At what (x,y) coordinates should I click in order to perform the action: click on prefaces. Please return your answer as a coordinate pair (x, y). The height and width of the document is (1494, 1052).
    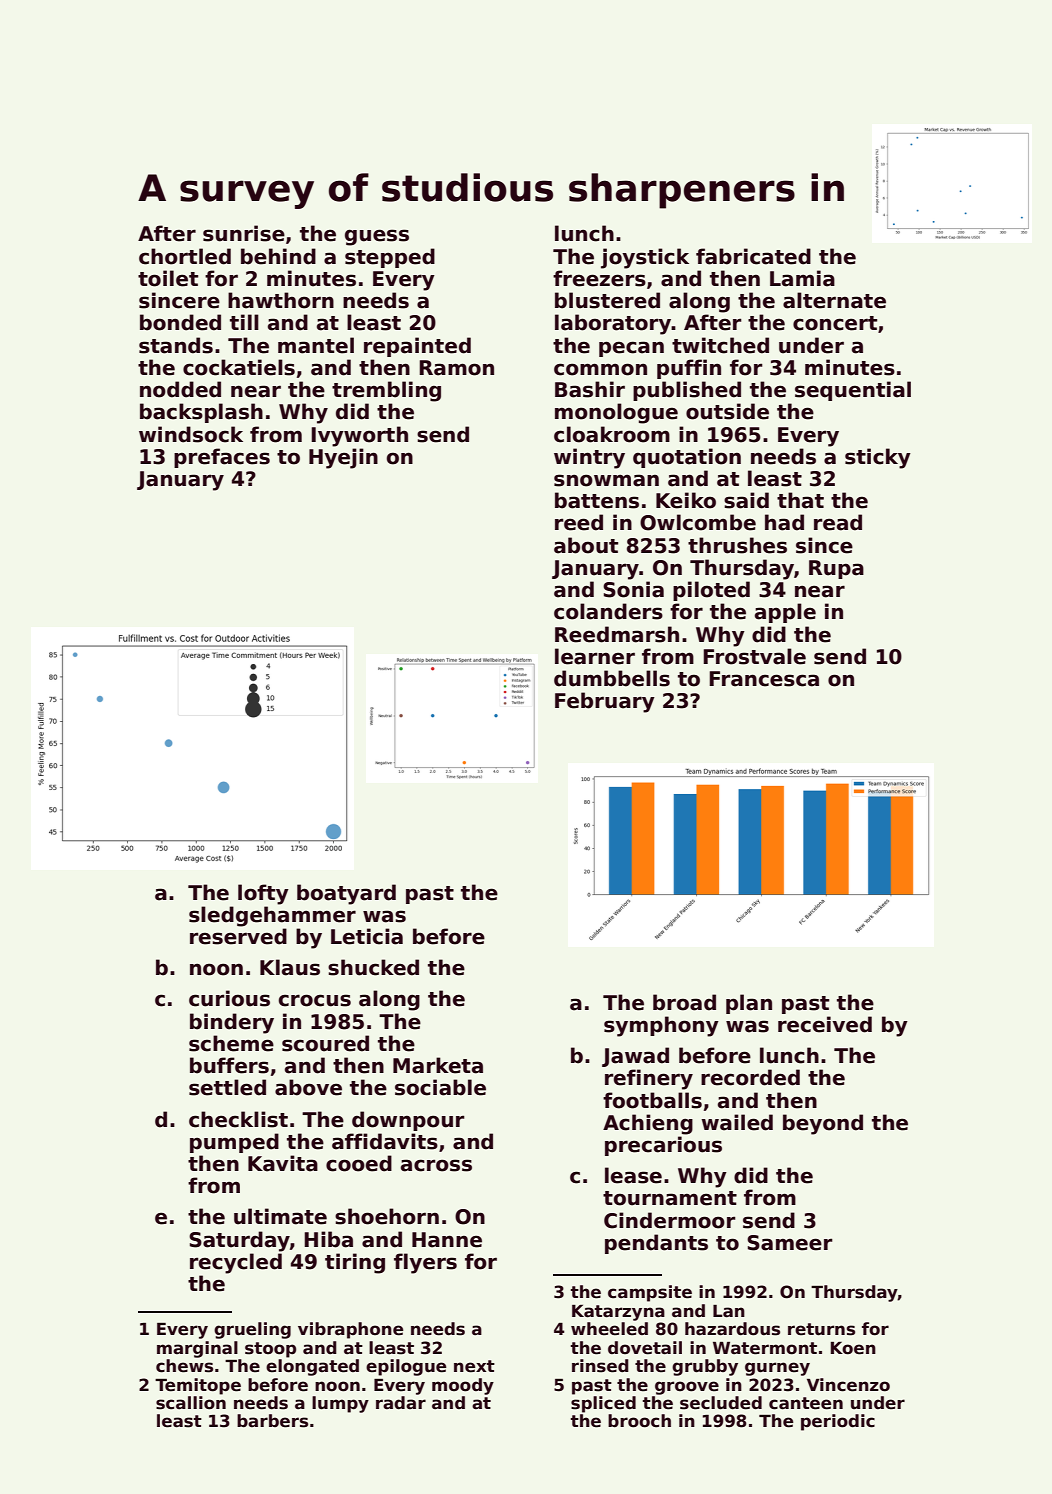
    Looking at the image, I should click on (222, 458).
